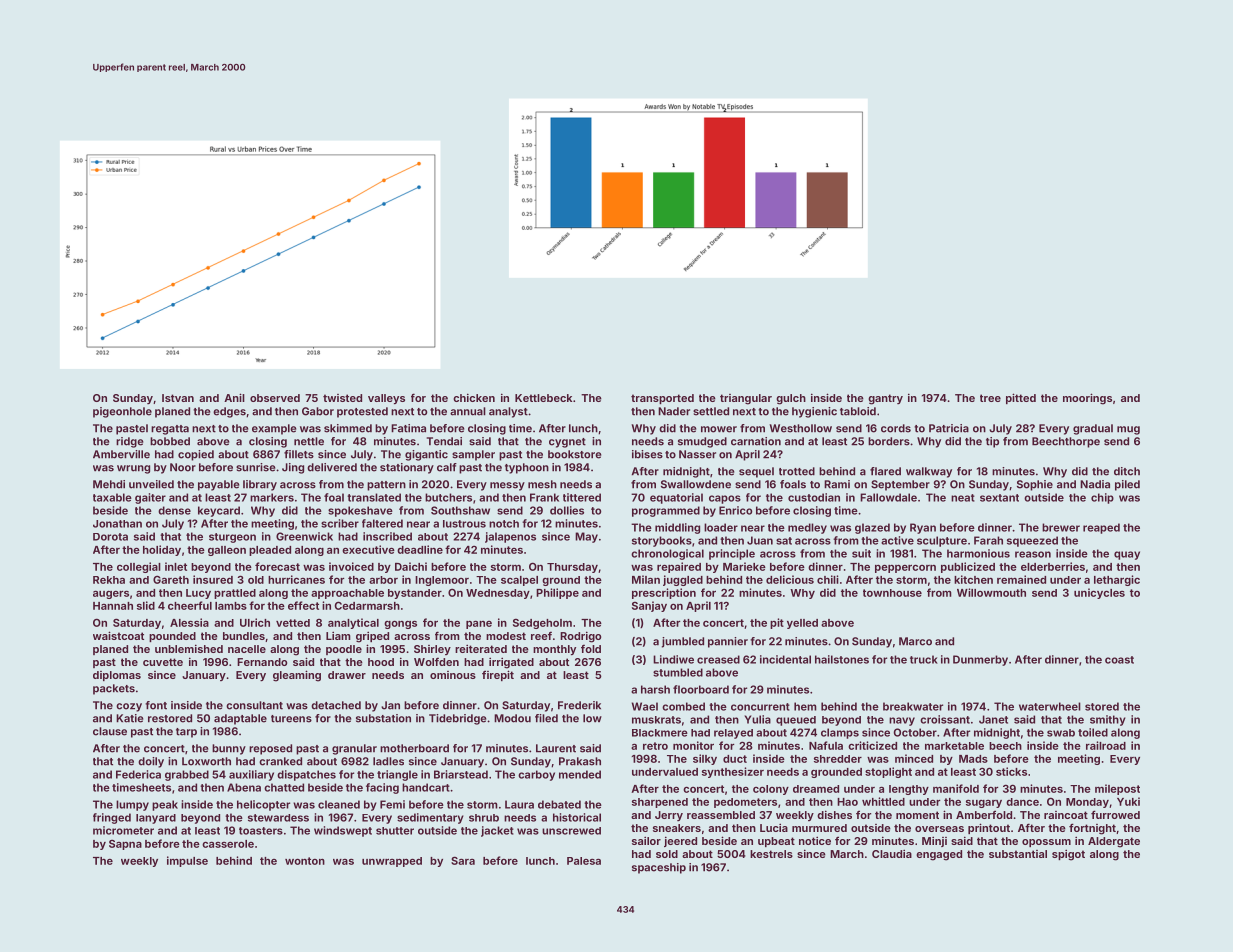 The image size is (1233, 952). Describe the element at coordinates (1087, 399) in the screenshot. I see `moorings` at that location.
